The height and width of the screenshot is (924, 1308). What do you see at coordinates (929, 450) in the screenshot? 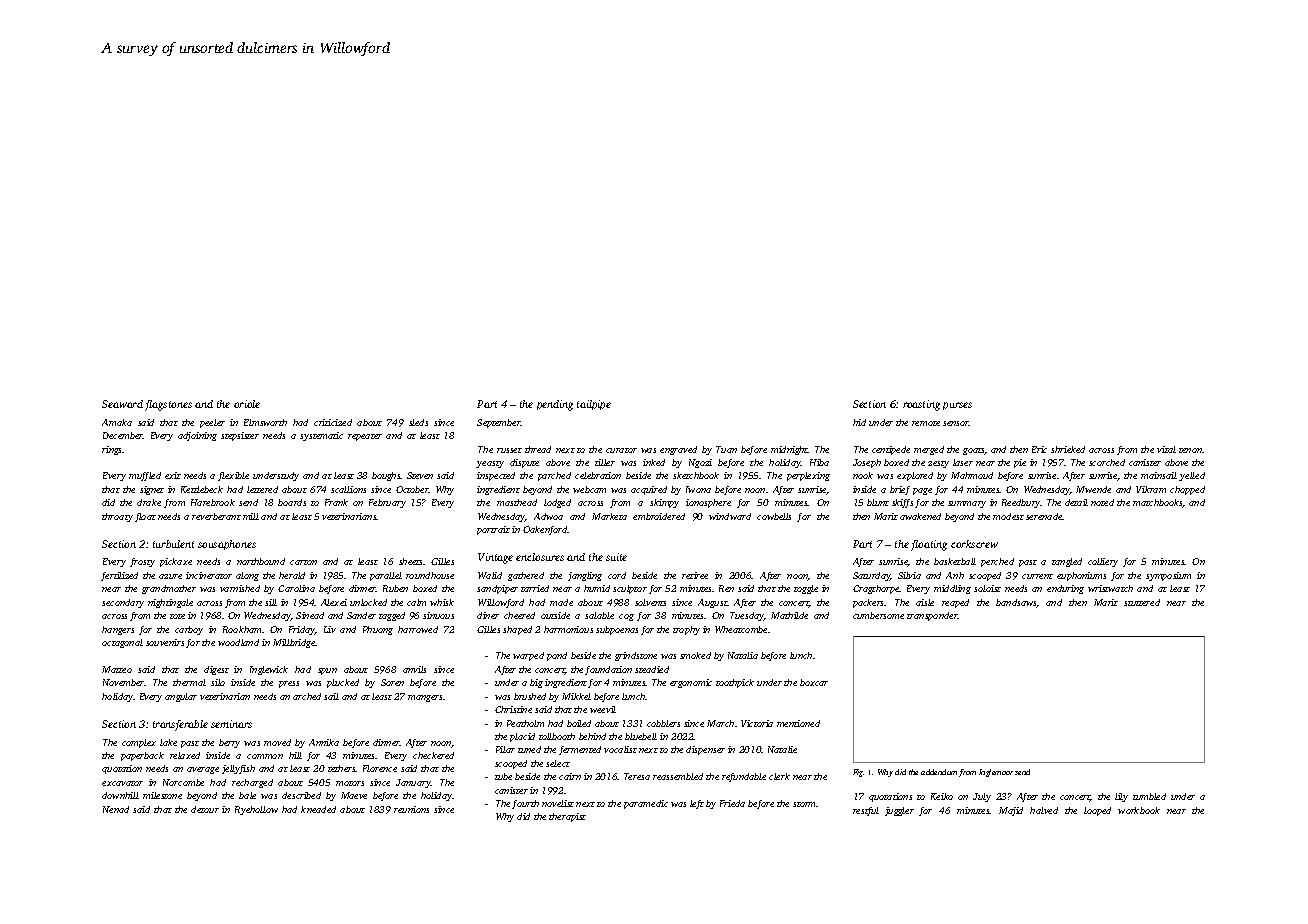
I see `merged` at bounding box center [929, 450].
